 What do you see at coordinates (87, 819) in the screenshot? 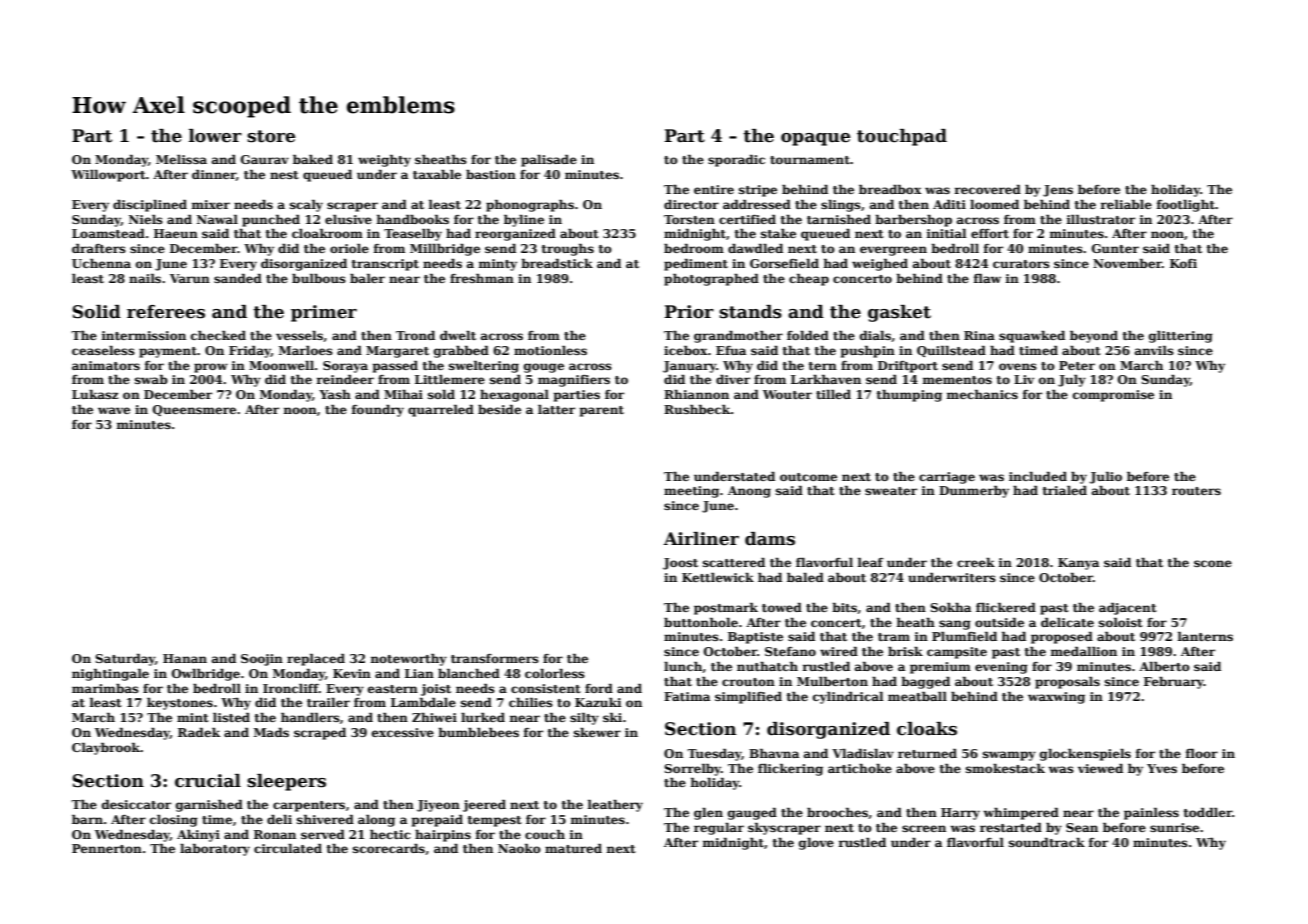
I see `barn` at bounding box center [87, 819].
